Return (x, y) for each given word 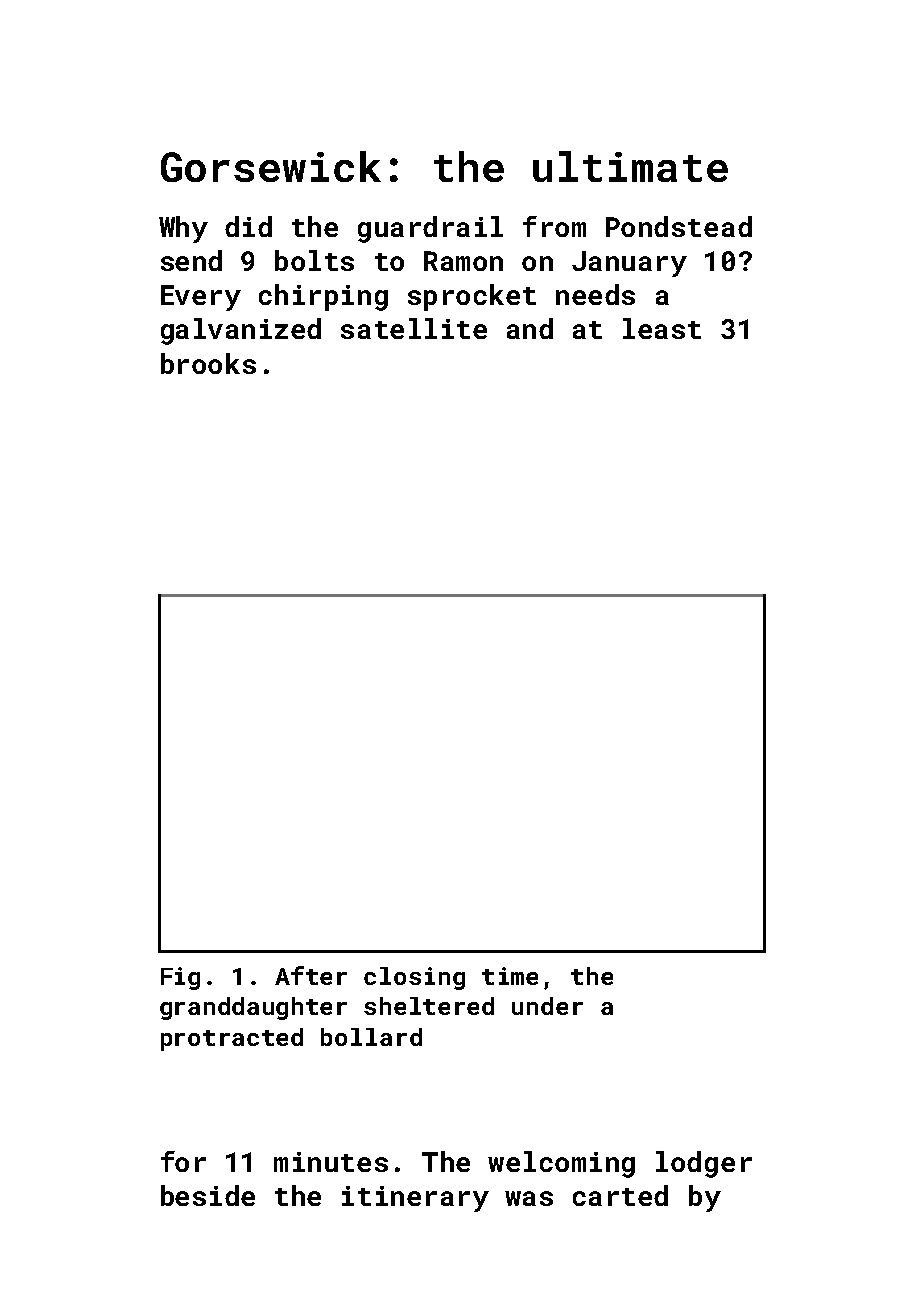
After (311, 975)
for (183, 1161)
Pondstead (679, 226)
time (510, 976)
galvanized (241, 331)
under (547, 1006)
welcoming (561, 1164)
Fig (180, 978)
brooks (208, 363)
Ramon (463, 261)
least (662, 328)
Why (183, 229)
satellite (414, 328)
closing (414, 978)
